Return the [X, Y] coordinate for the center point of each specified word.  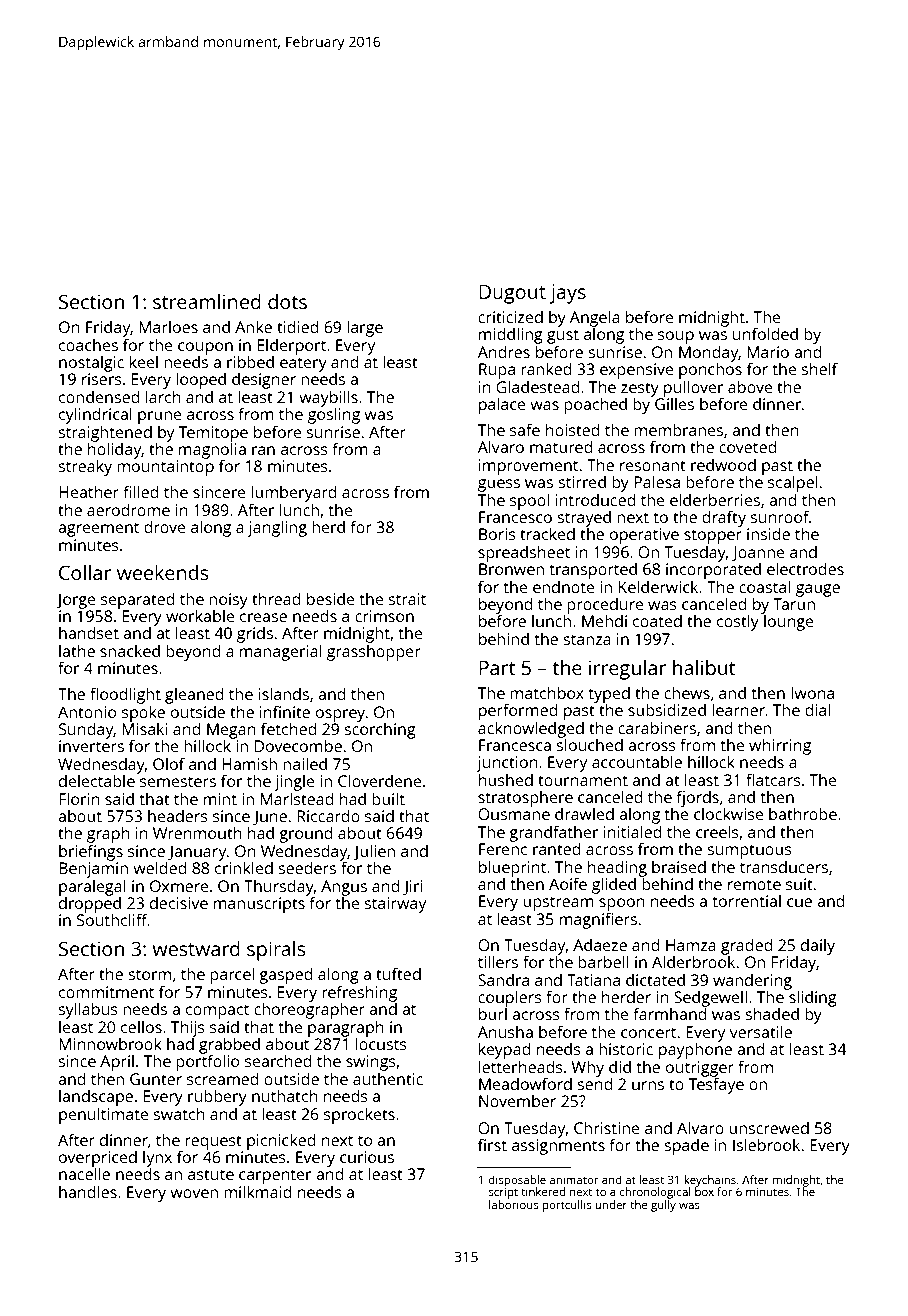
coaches [88, 345]
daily [818, 946]
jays [568, 294]
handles [88, 1191]
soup [676, 337]
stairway [395, 905]
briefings [91, 852]
